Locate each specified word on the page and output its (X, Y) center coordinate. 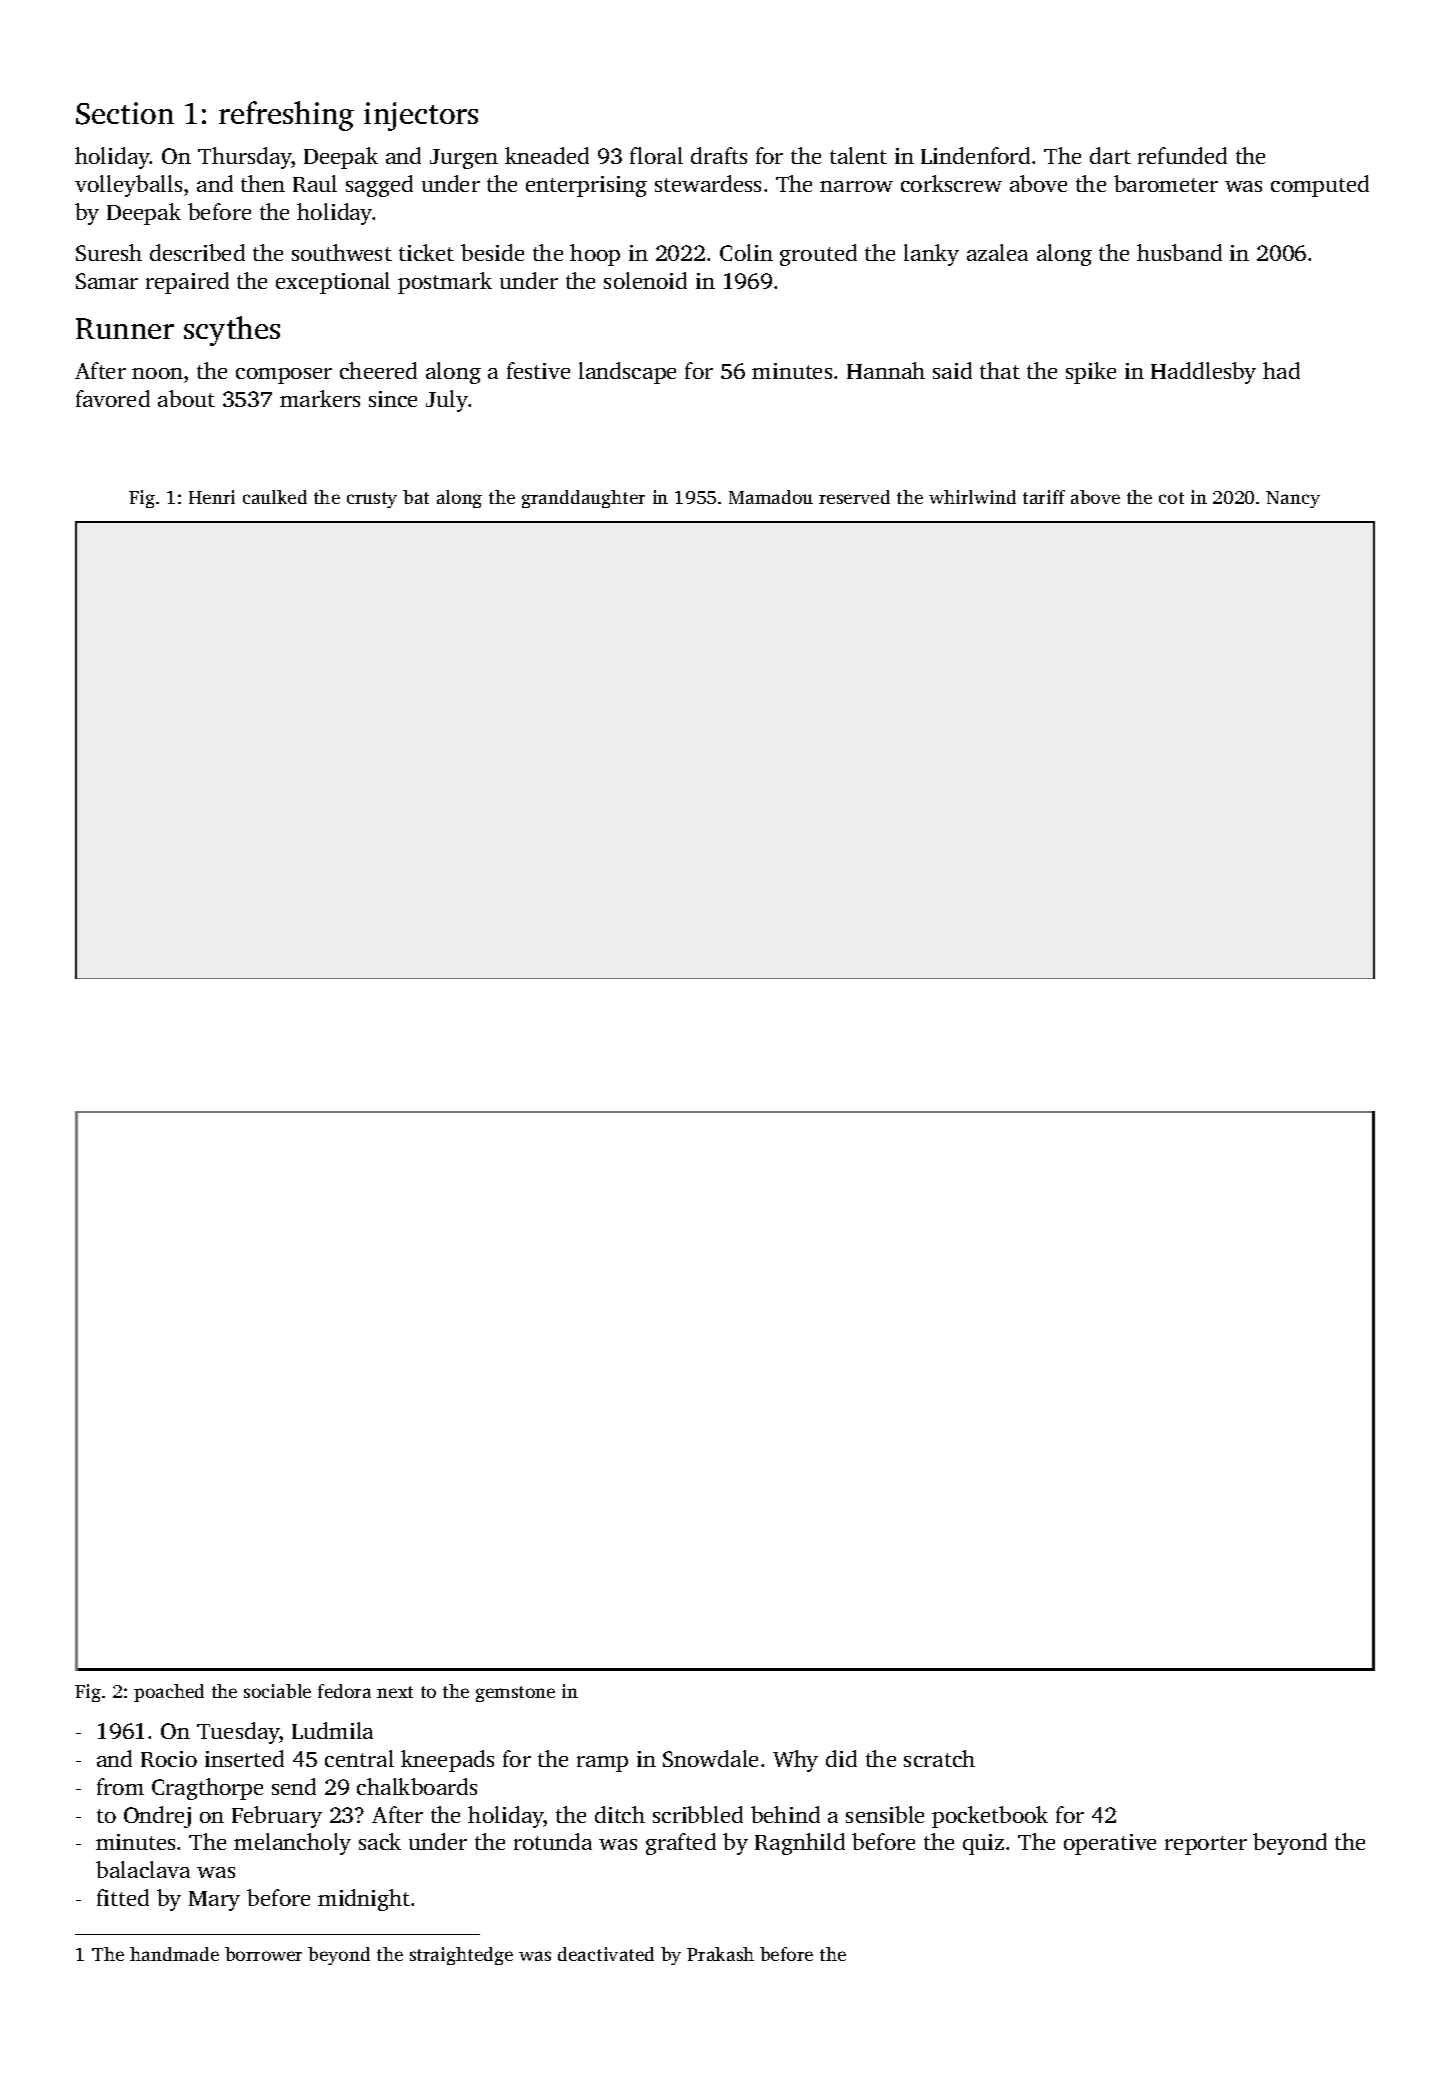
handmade (174, 1954)
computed (1320, 186)
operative (1110, 1844)
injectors (421, 116)
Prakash (720, 1954)
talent (858, 155)
